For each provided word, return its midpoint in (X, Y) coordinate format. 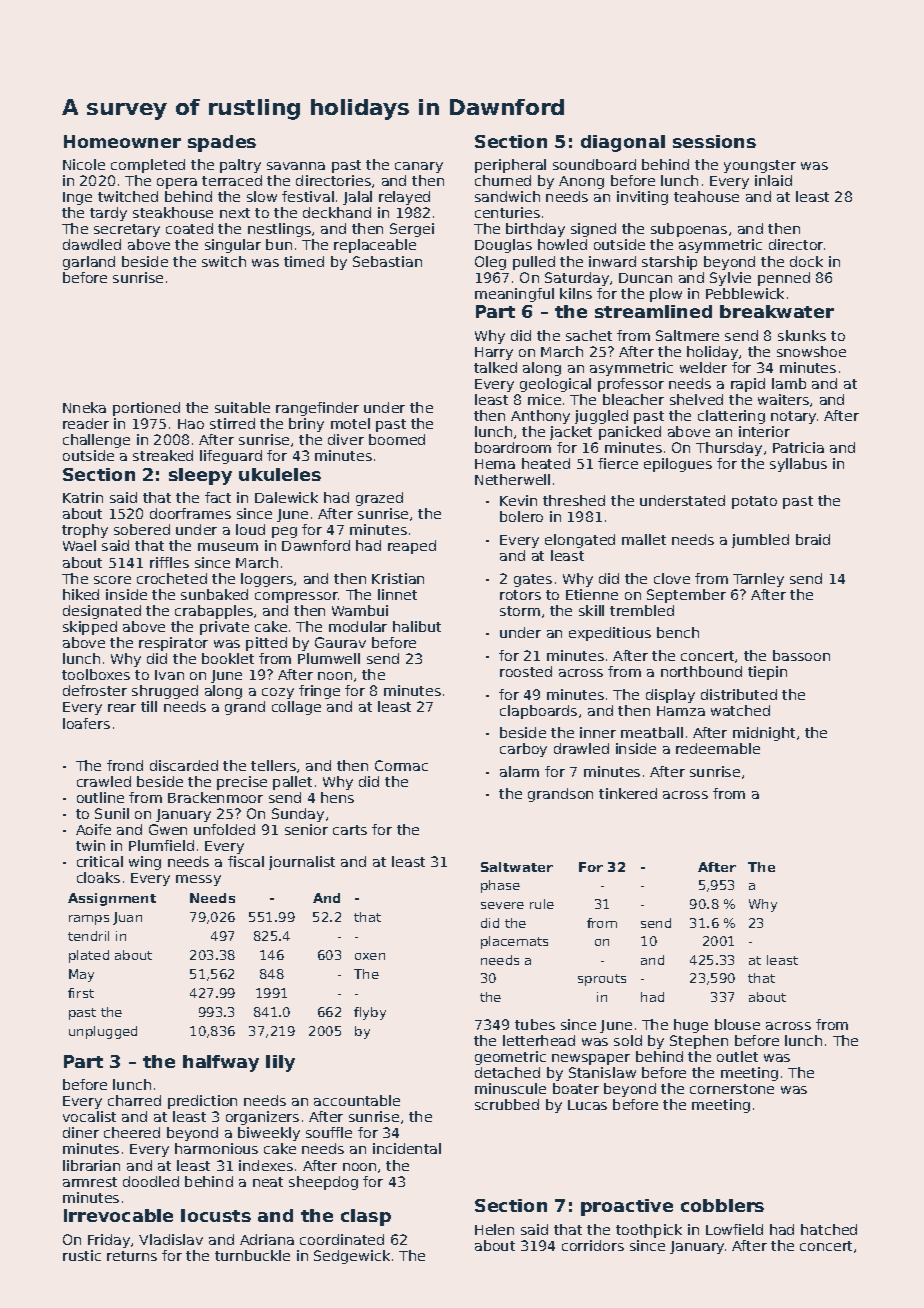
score (112, 580)
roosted (526, 671)
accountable (357, 1100)
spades (222, 143)
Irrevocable (118, 1215)
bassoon (801, 655)
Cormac (401, 765)
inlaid (773, 180)
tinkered (628, 793)
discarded (184, 765)
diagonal (623, 143)
